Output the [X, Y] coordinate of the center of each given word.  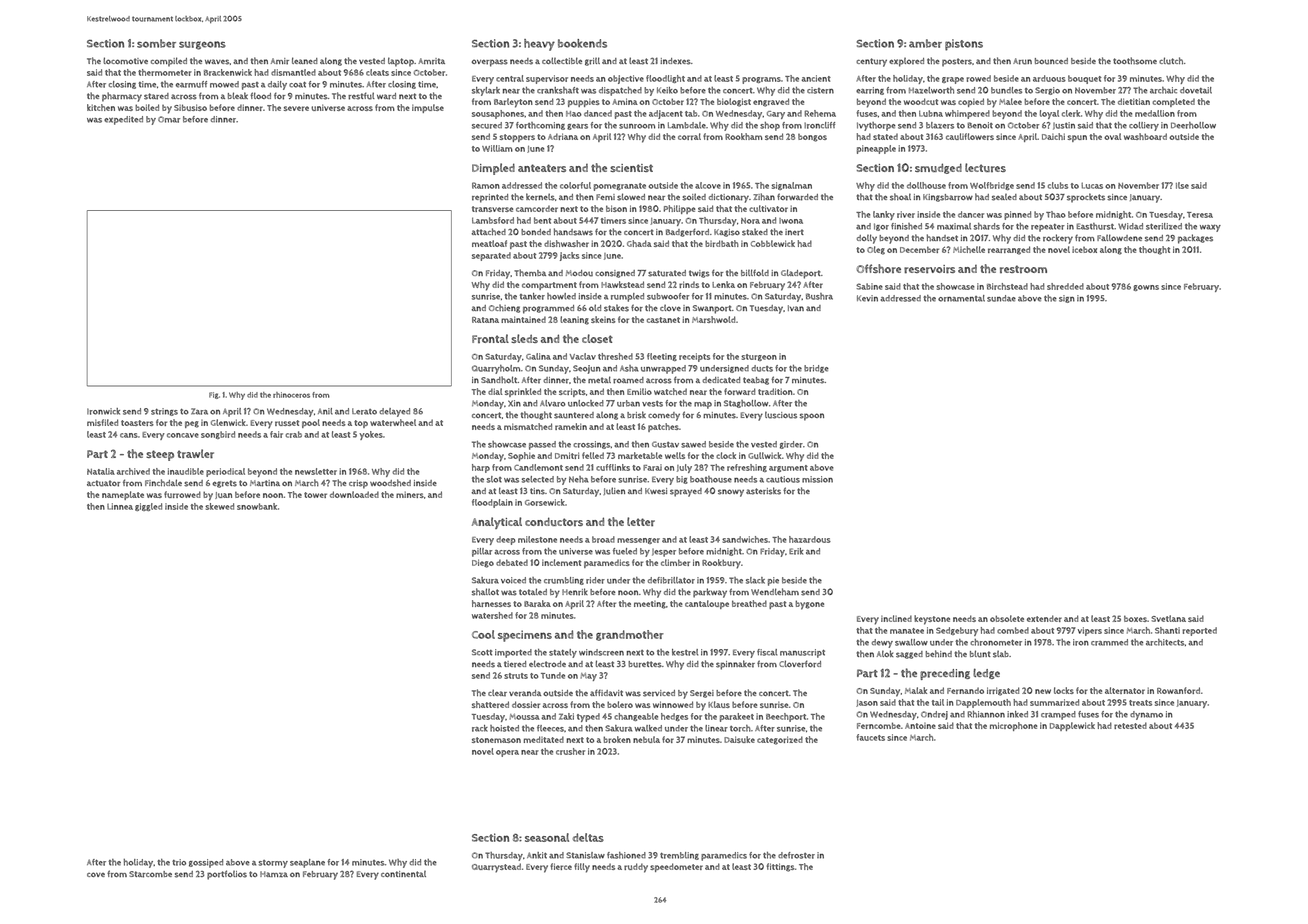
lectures [985, 167]
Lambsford [493, 220]
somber [156, 43]
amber [925, 43]
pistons [964, 45]
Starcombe [150, 874]
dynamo [1146, 715]
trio [179, 862]
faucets [871, 737]
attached [489, 231]
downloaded [354, 494]
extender [1044, 618]
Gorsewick [545, 502]
